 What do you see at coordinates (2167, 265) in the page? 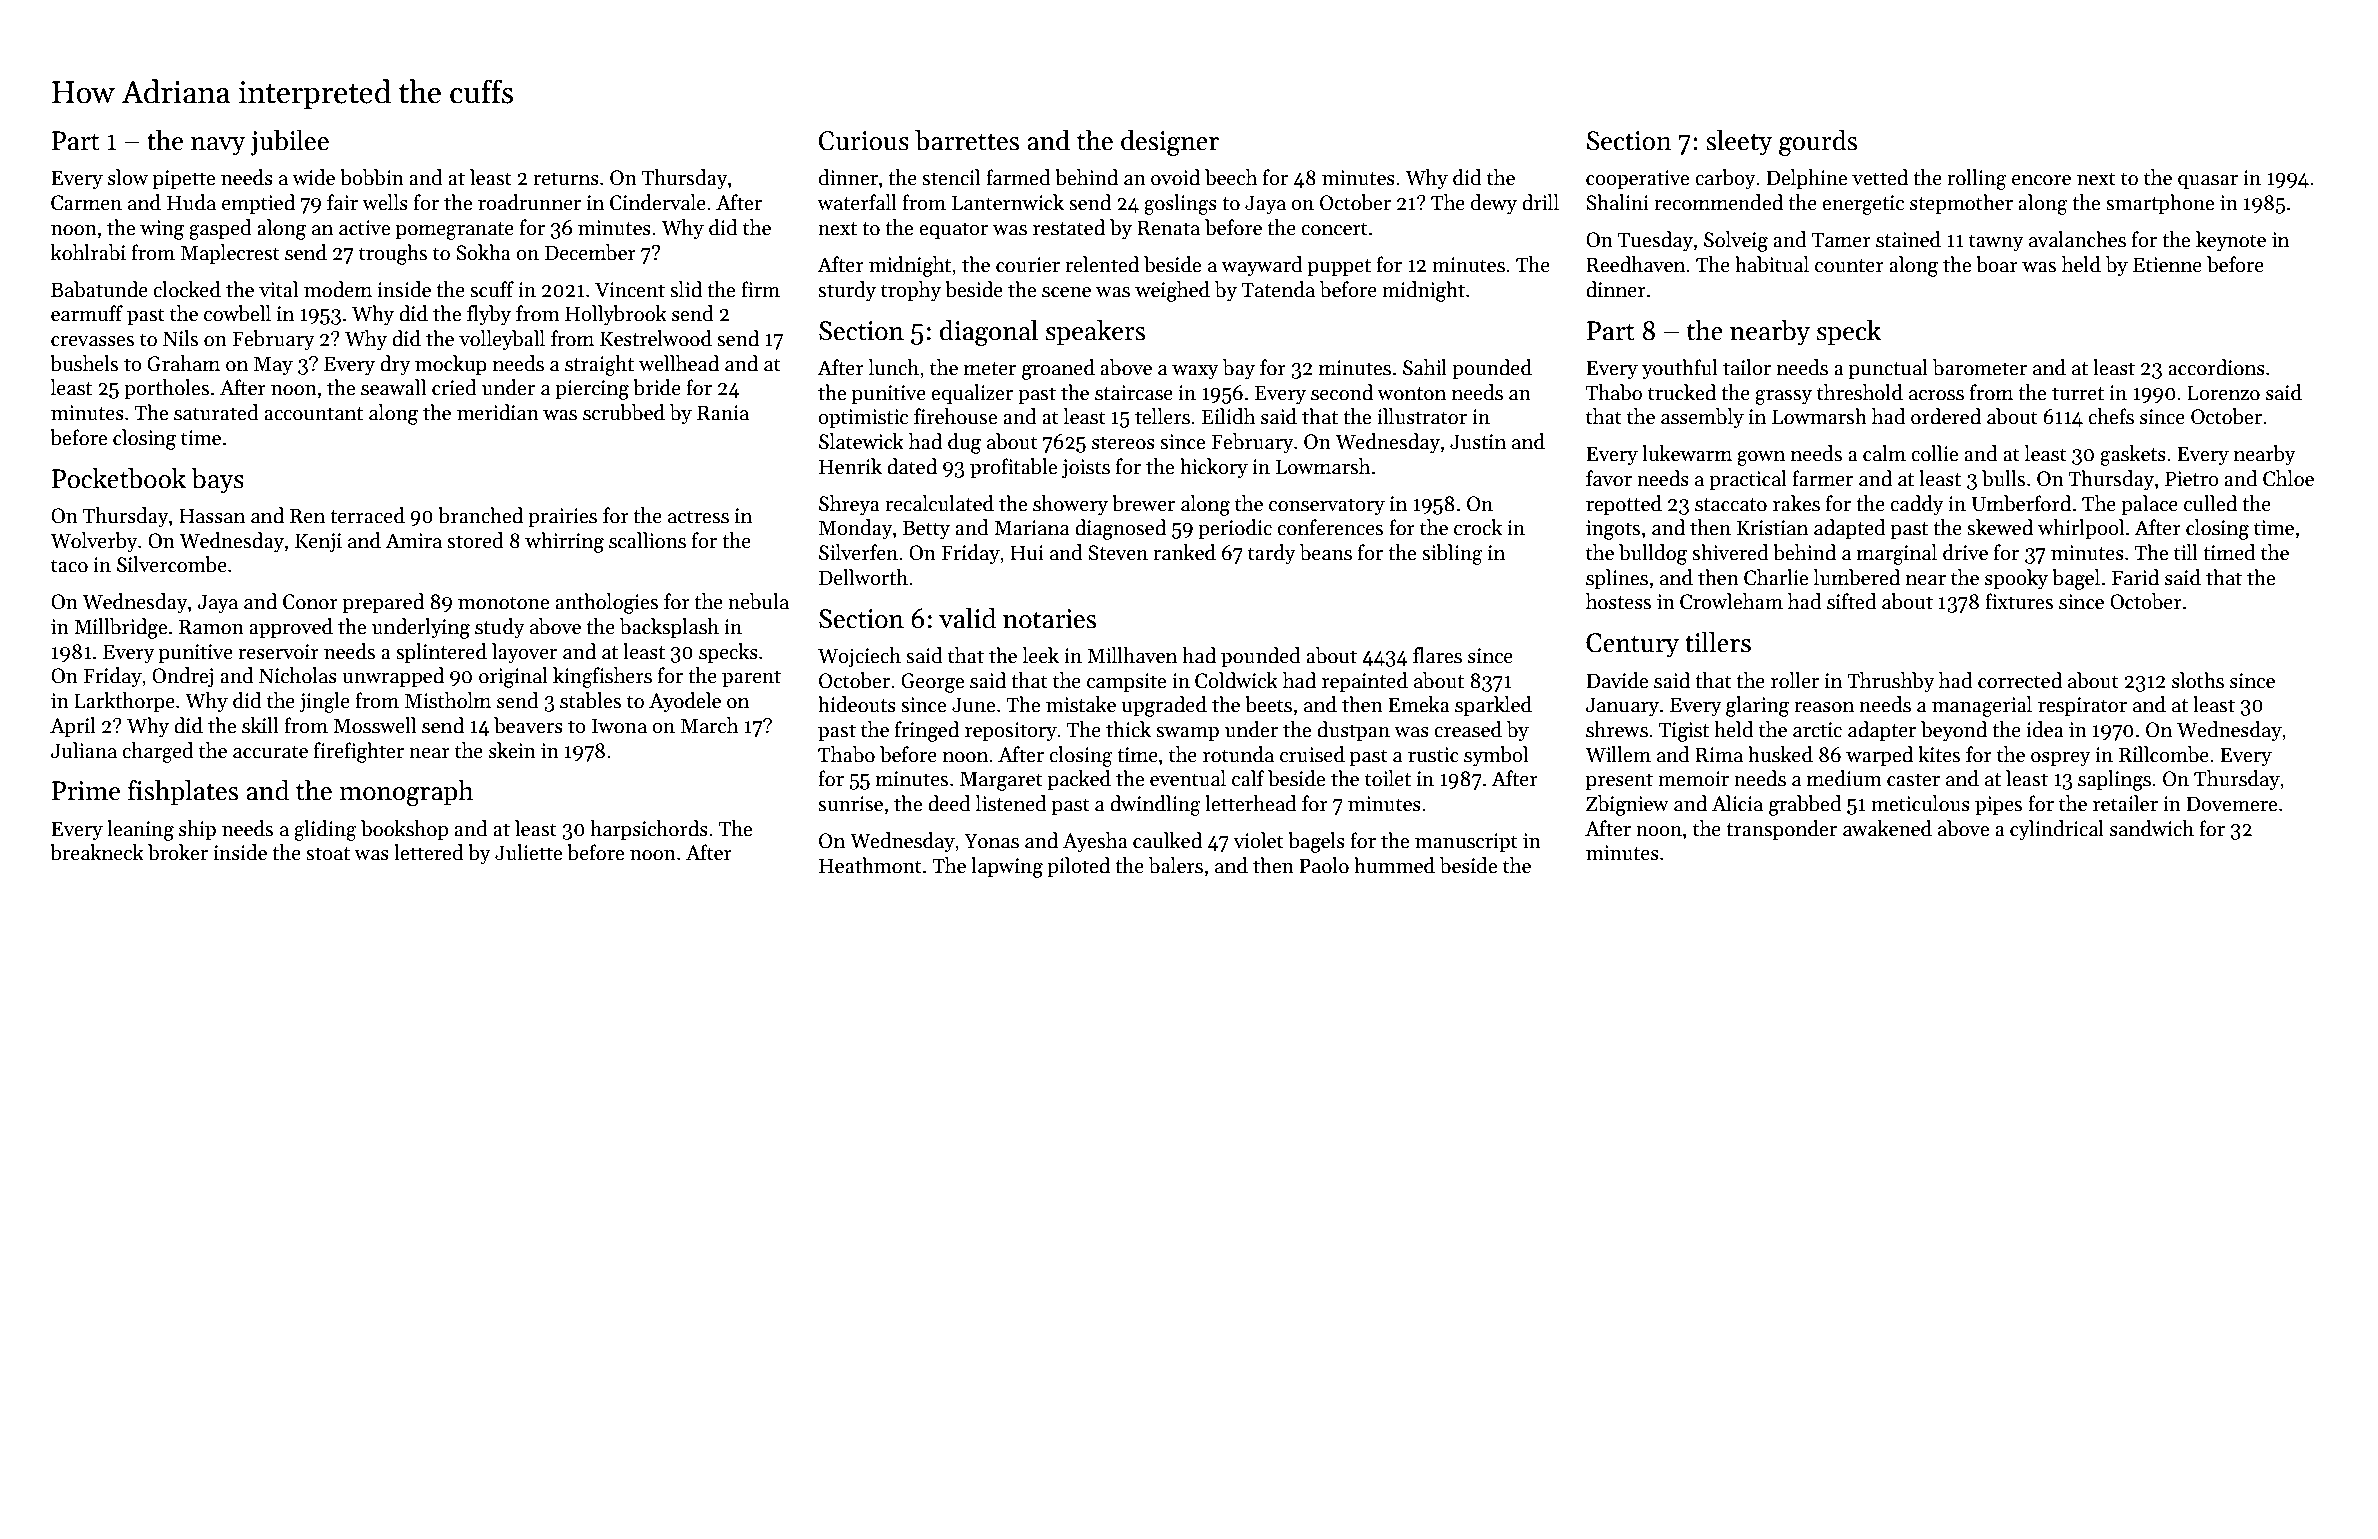
I see `Etienne` at bounding box center [2167, 265].
